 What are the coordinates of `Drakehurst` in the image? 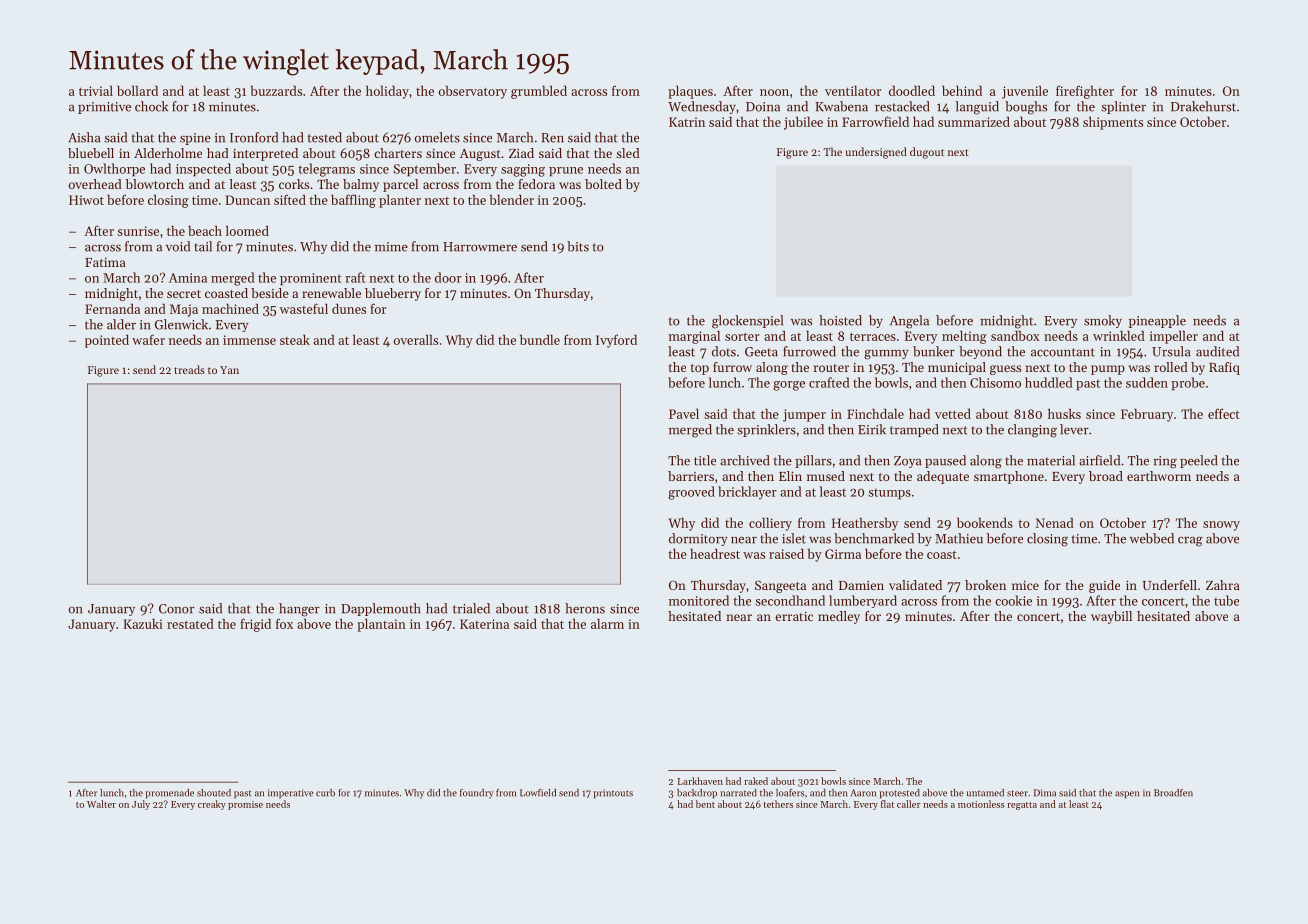 It's located at (1203, 106).
